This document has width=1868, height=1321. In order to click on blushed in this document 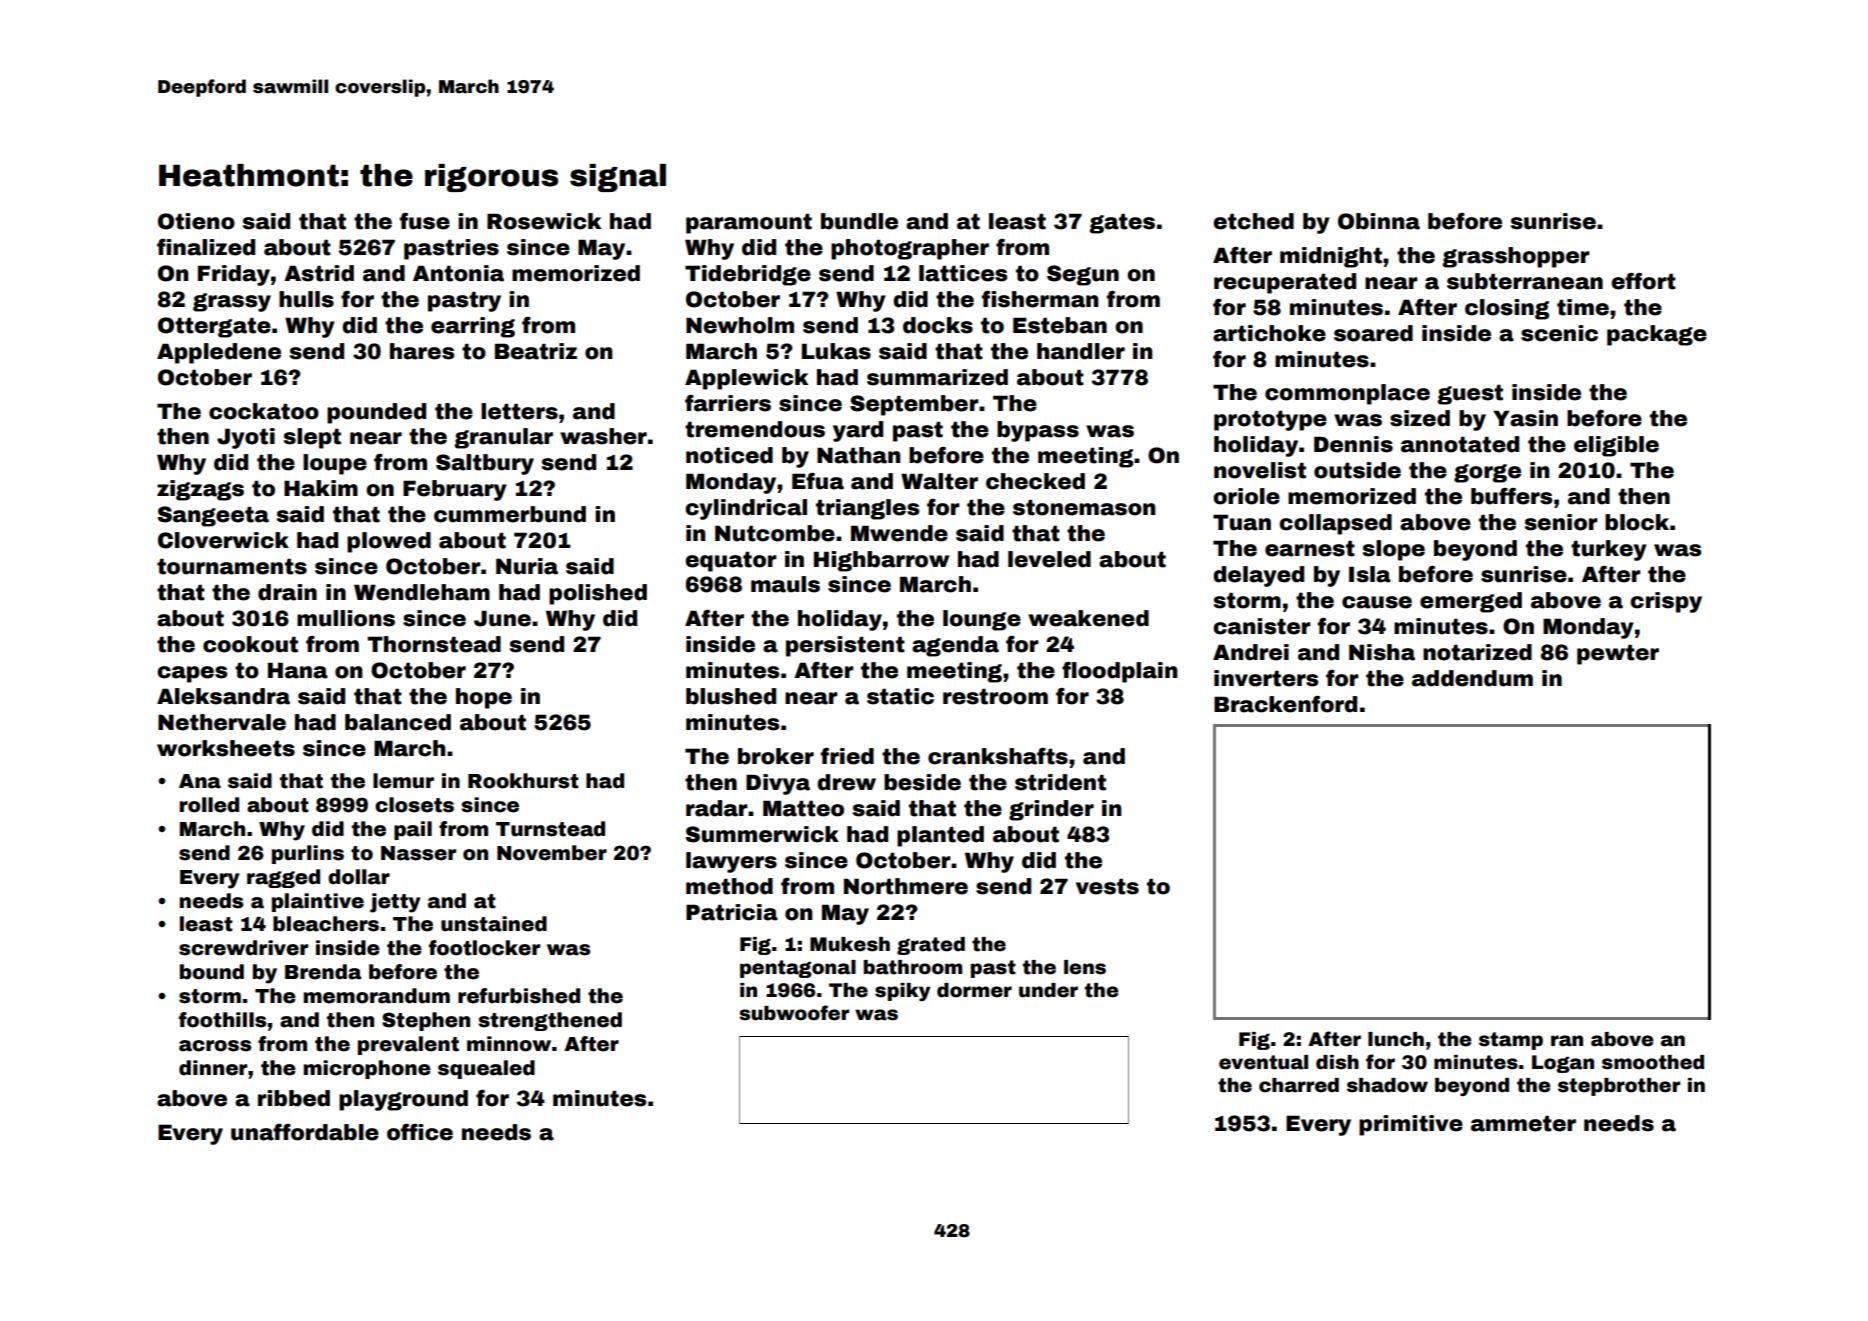, I will do `click(731, 696)`.
